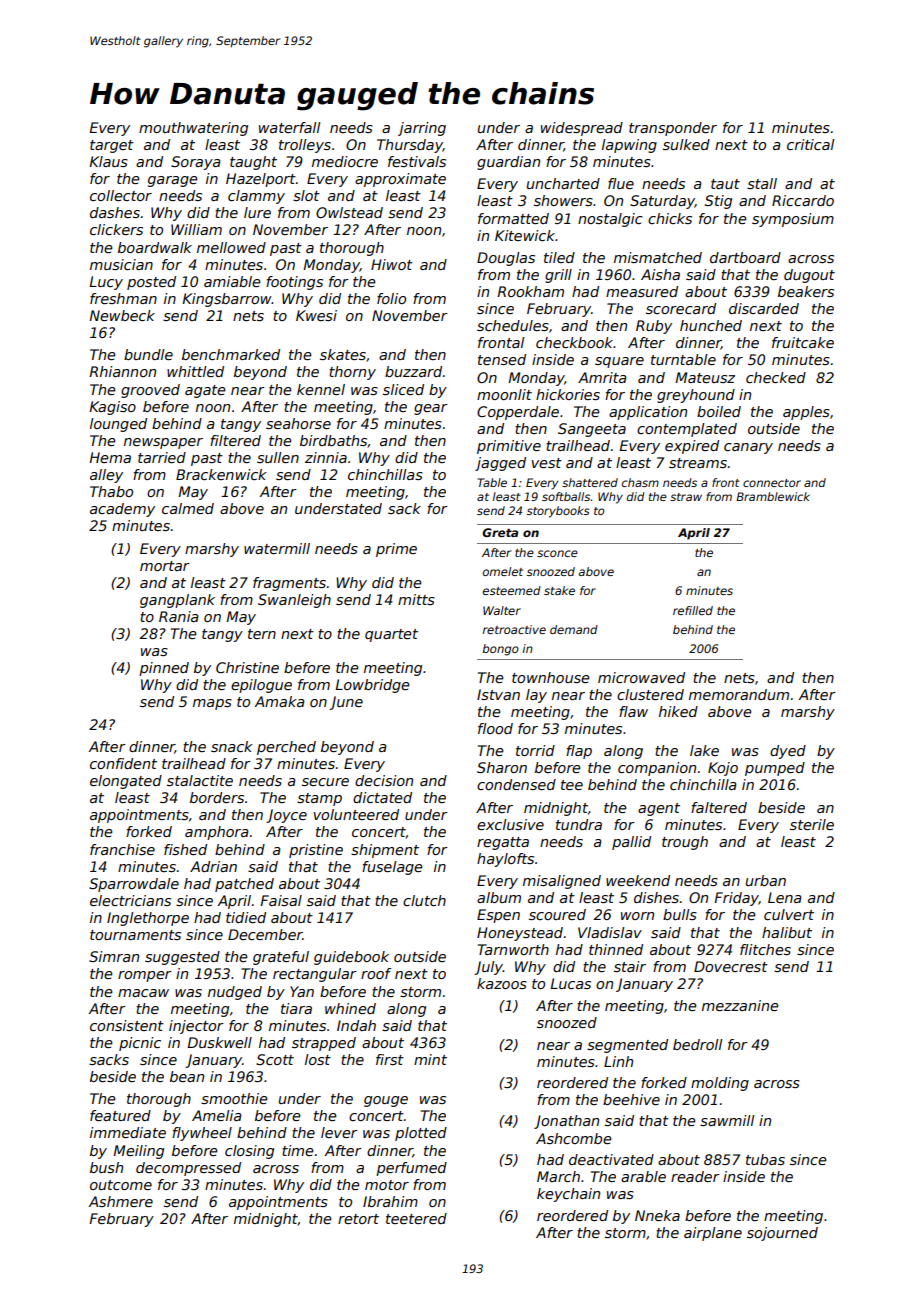  Describe the element at coordinates (112, 146) in the document. I see `target` at that location.
